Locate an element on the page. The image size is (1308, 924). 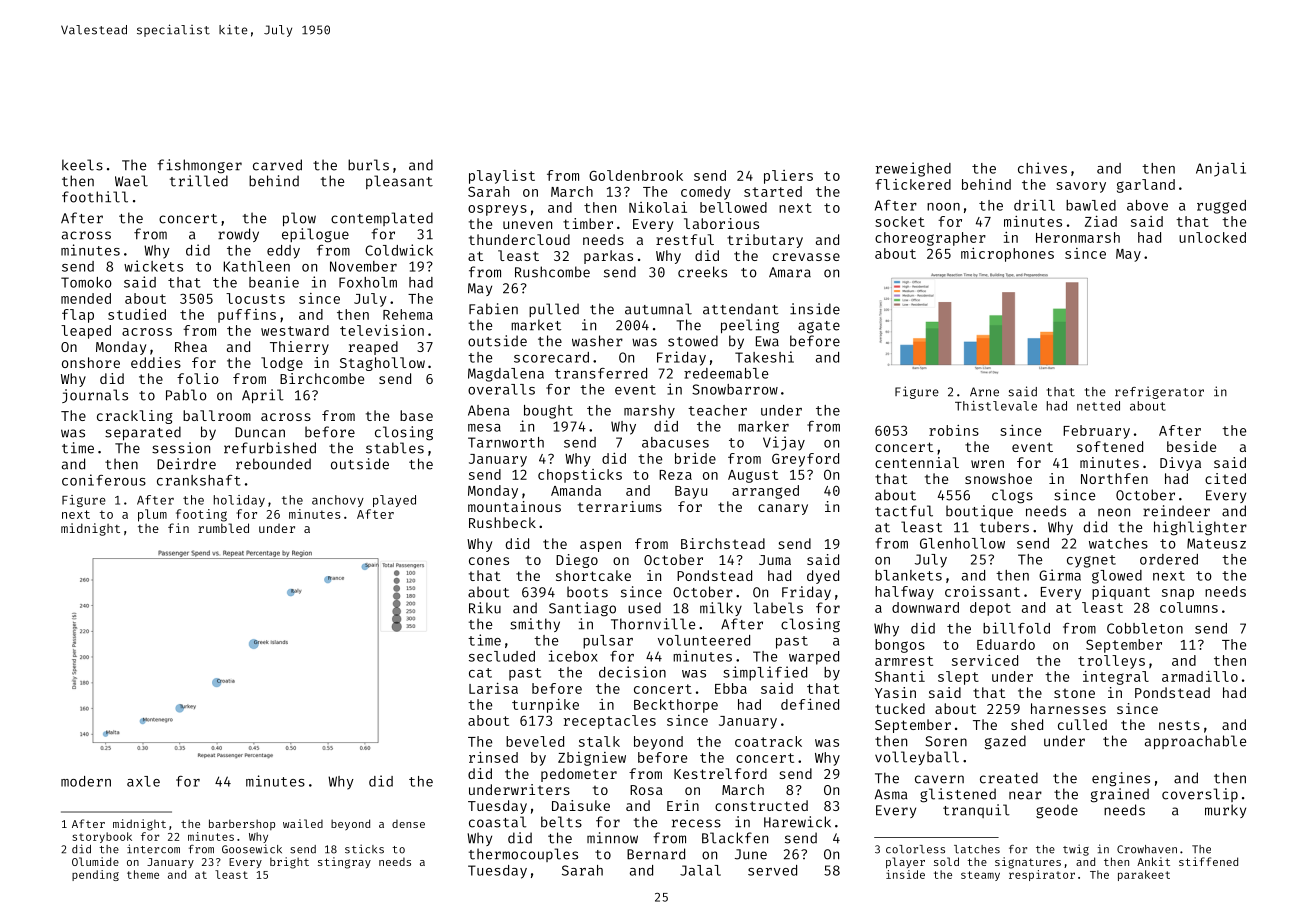
washer is located at coordinates (597, 341).
